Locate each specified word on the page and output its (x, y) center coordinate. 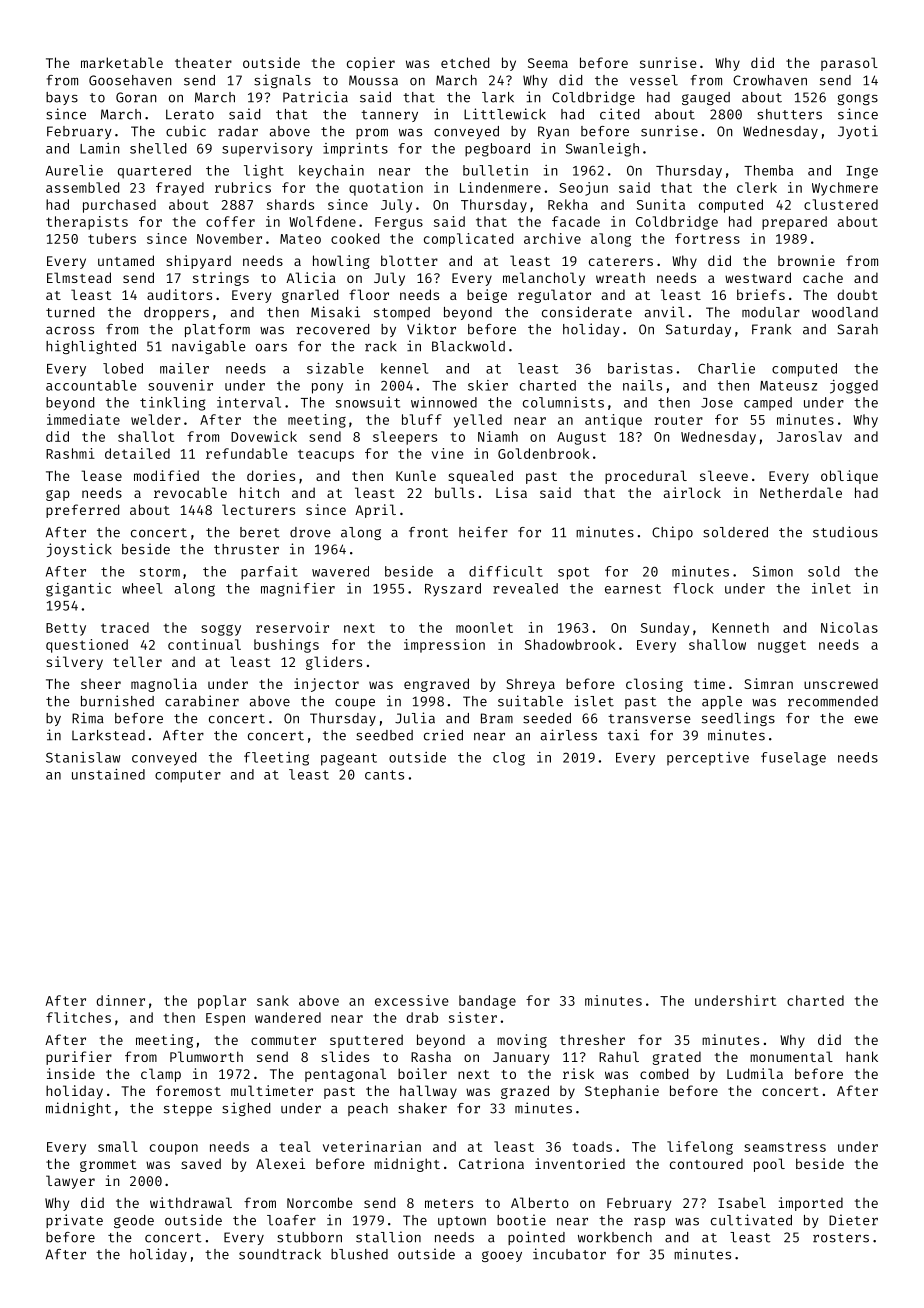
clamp (161, 1075)
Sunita (661, 204)
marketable (122, 62)
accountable (91, 385)
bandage (487, 1002)
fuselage (793, 759)
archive (552, 238)
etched (465, 62)
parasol (849, 64)
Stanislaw (83, 757)
